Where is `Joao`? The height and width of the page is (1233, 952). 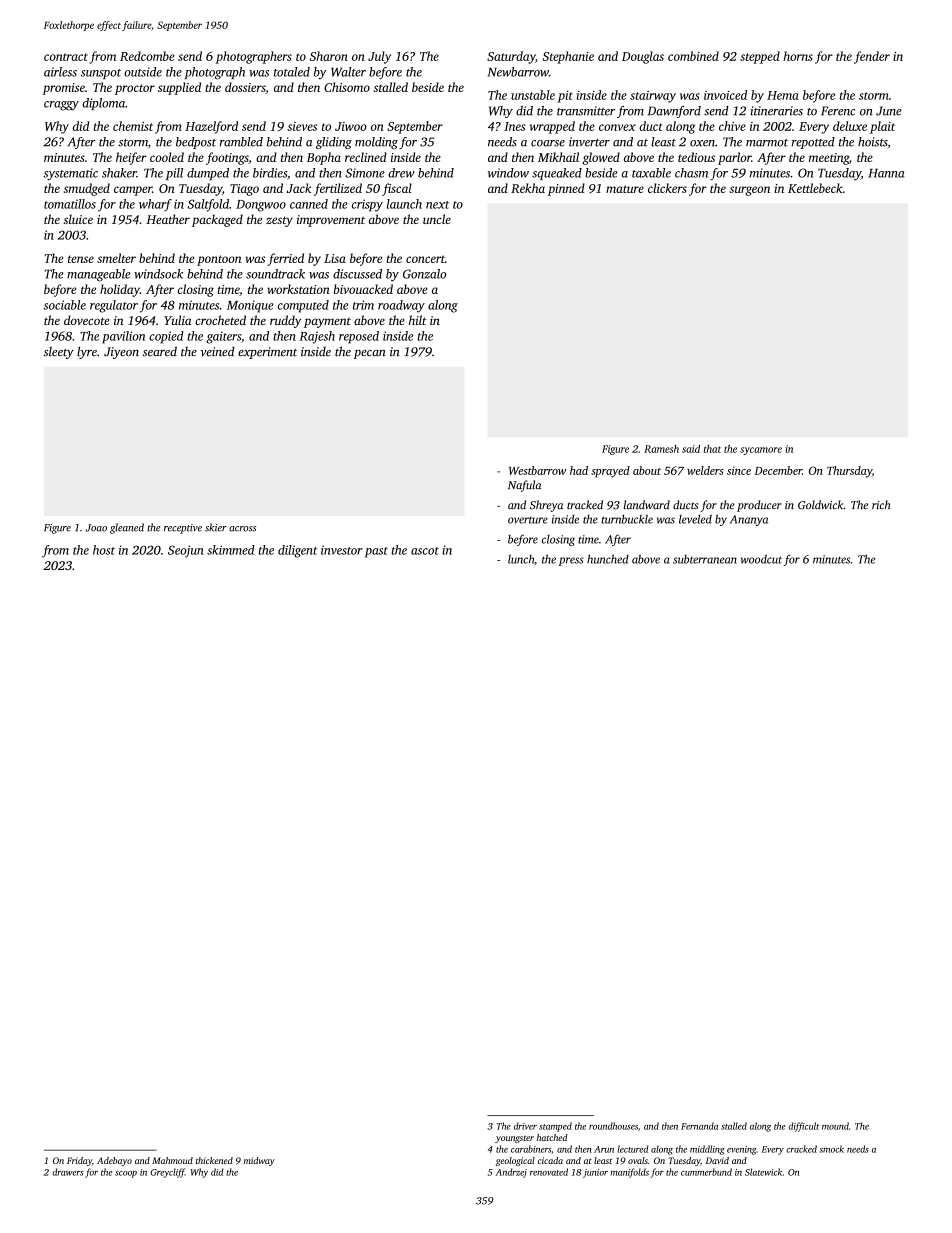
Joao is located at coordinates (96, 528).
